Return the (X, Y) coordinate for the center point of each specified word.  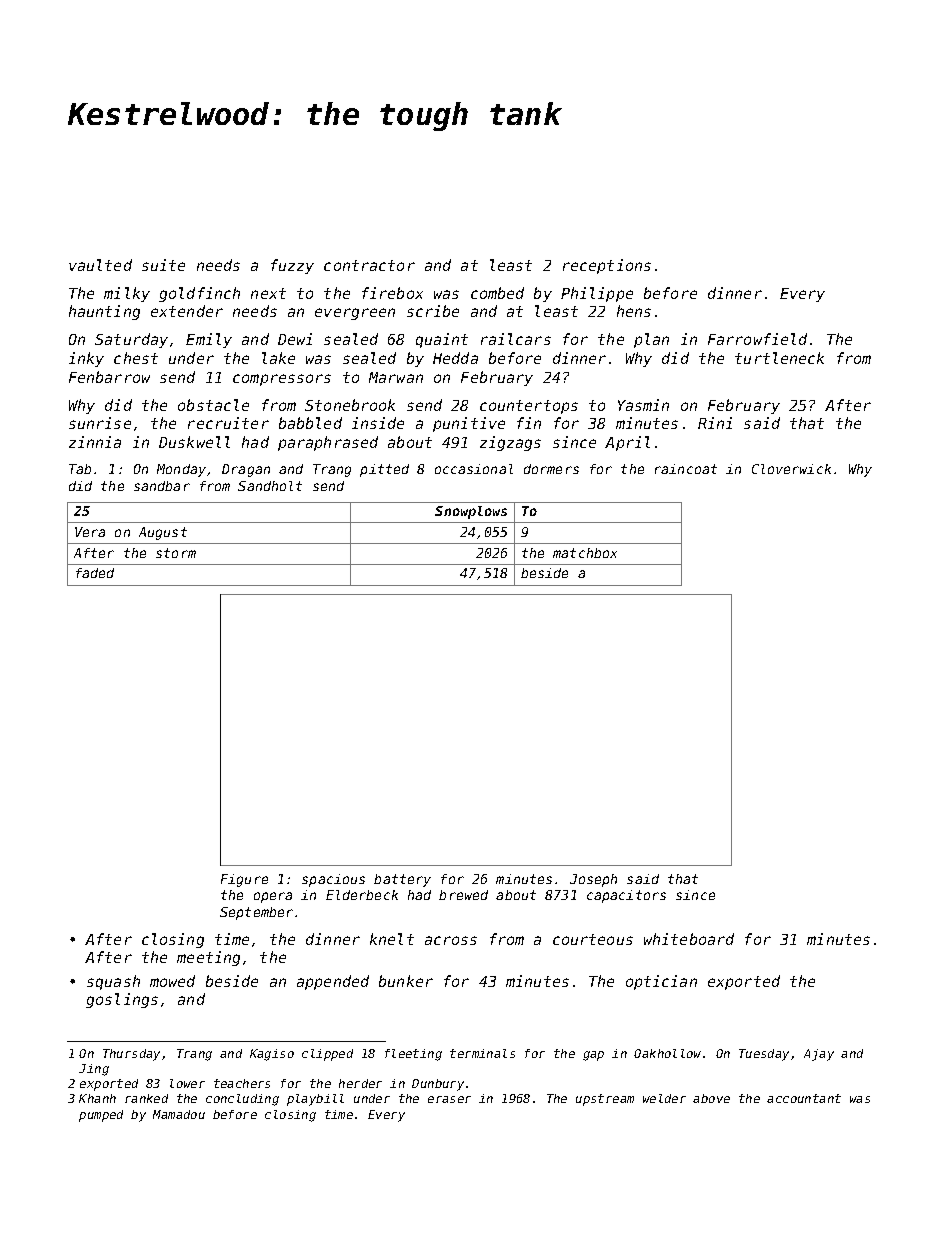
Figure (244, 880)
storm (176, 553)
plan (651, 340)
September (256, 913)
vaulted (100, 265)
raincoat (686, 469)
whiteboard (689, 939)
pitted (384, 470)
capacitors (626, 896)
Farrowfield (757, 339)
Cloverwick (791, 469)
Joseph (593, 880)
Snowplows (471, 512)
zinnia (95, 442)
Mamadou (179, 1114)
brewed (463, 895)
